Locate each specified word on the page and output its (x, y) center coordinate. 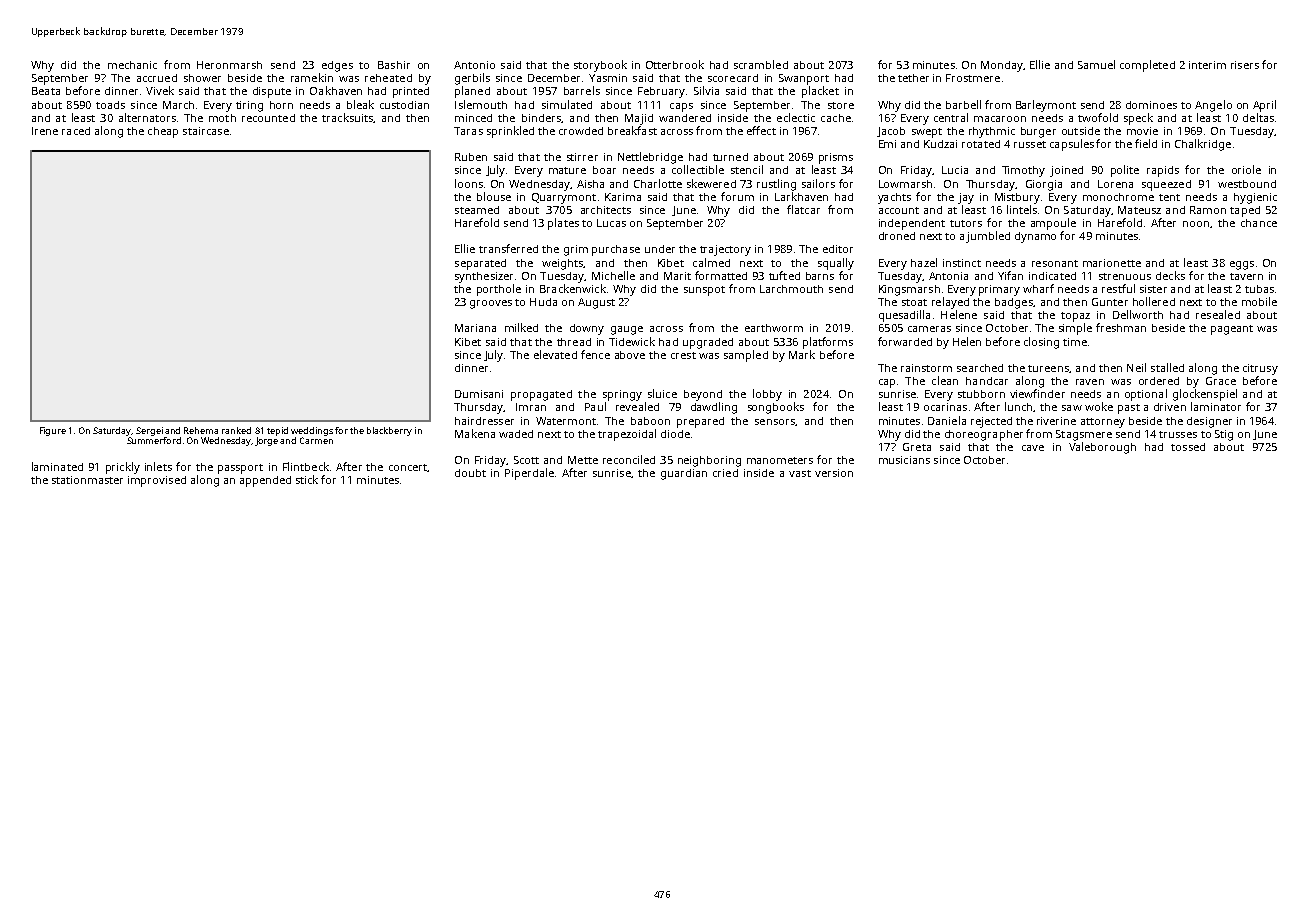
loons (469, 183)
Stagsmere (1084, 435)
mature (567, 170)
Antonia (948, 276)
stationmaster (87, 480)
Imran (531, 407)
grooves (491, 304)
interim (1207, 65)
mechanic (132, 65)
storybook (600, 66)
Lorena (1115, 184)
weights (562, 264)
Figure (53, 431)
